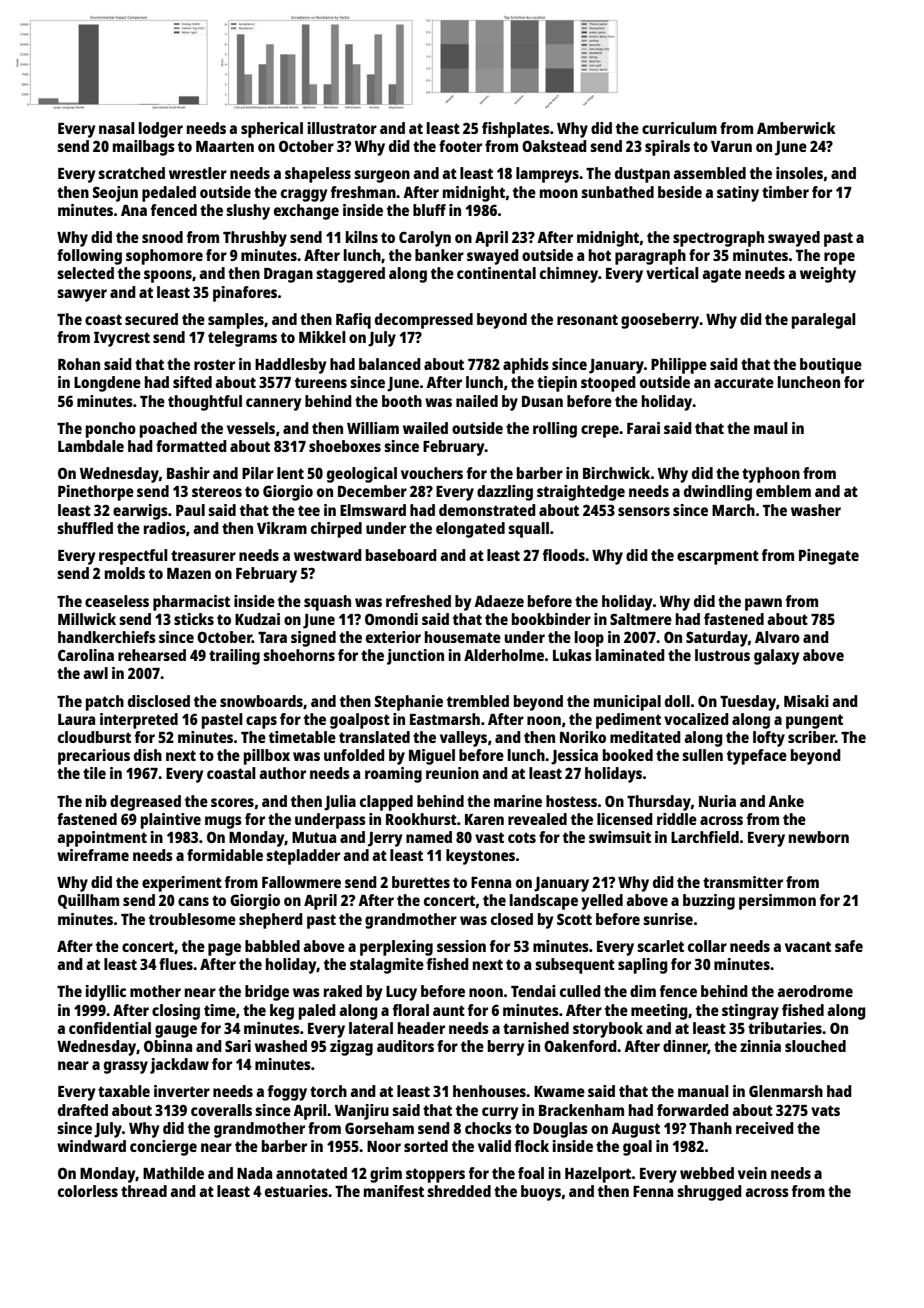 Image resolution: width=924 pixels, height=1308 pixels. Describe the element at coordinates (533, 991) in the page. I see `Tendai` at that location.
